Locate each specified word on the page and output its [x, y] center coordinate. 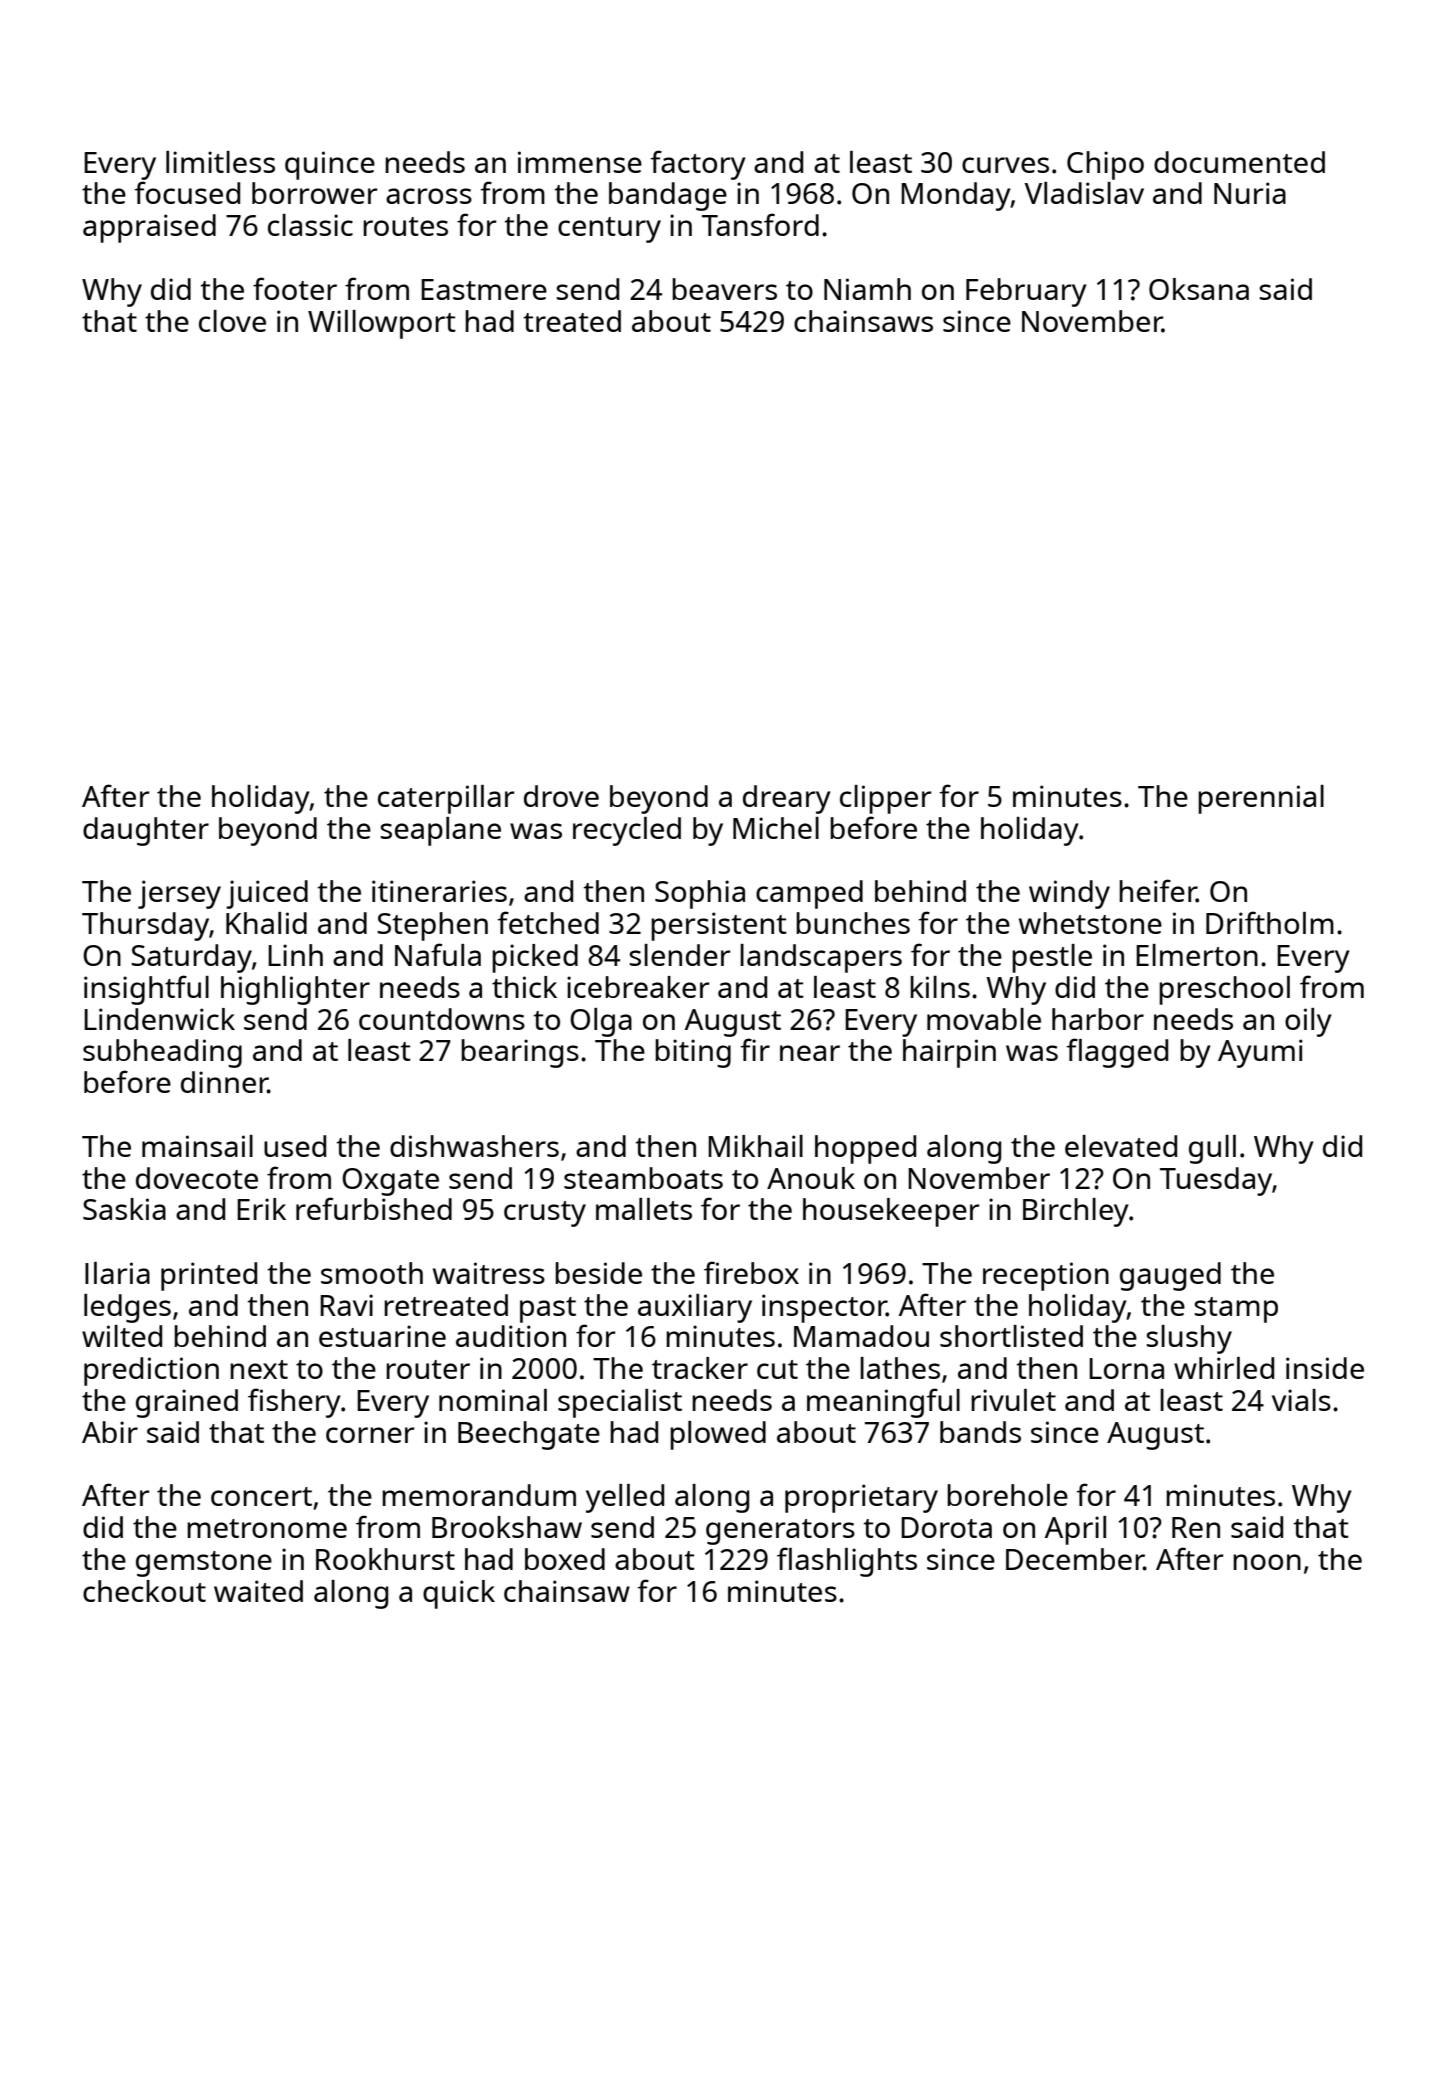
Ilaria [117, 1273]
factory [698, 165]
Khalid [266, 923]
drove [561, 796]
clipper [885, 799]
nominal [493, 1400]
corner [370, 1435]
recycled [627, 831]
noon [1267, 1562]
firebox [751, 1272]
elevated [1121, 1146]
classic [310, 225]
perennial [1261, 799]
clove [232, 321]
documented [1239, 162]
